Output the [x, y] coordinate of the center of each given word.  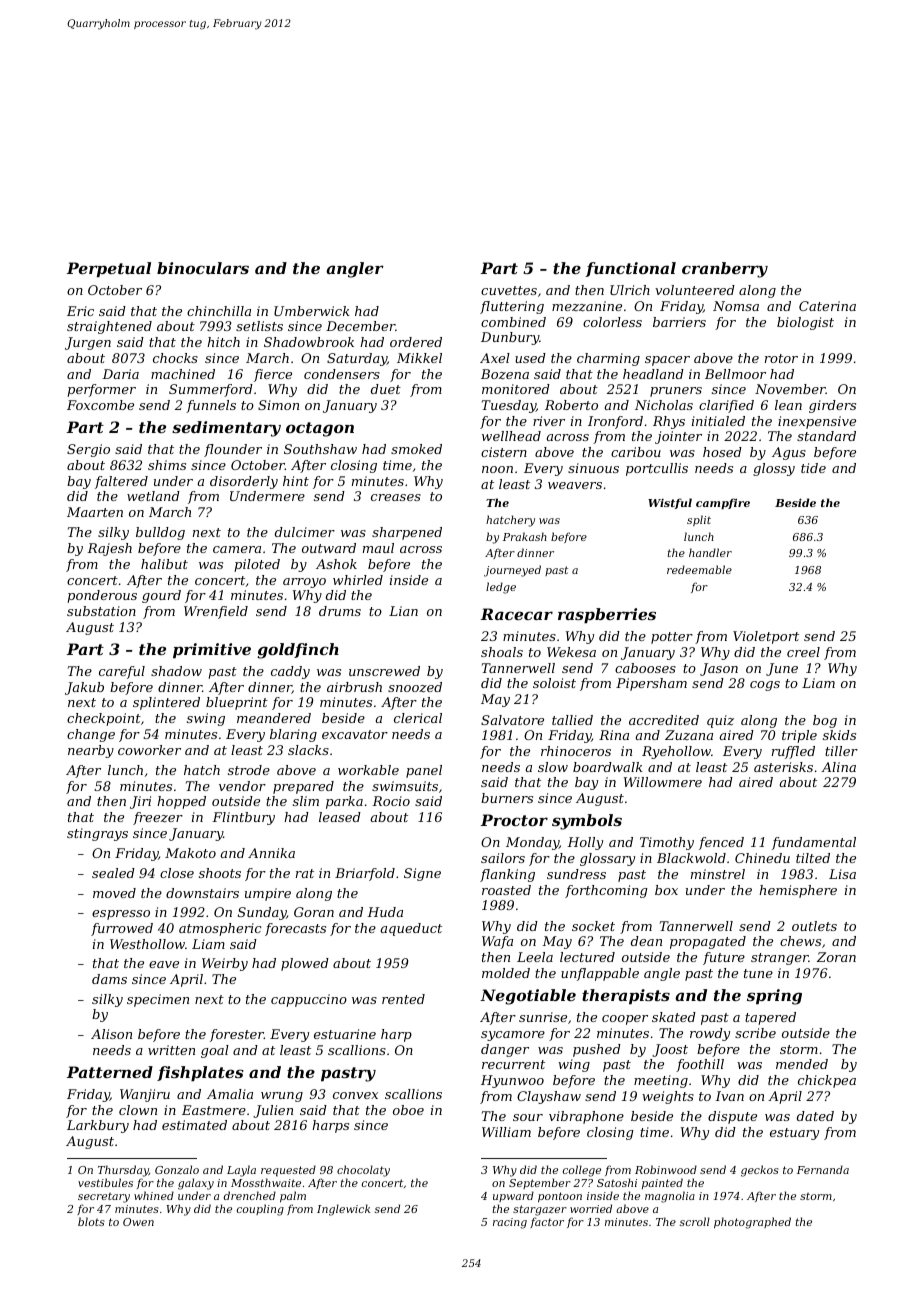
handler [710, 552]
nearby [91, 751]
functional [630, 269]
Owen [138, 1222]
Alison [111, 1034]
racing [510, 1223]
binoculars [203, 268]
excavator [355, 734]
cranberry [725, 270]
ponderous [102, 596]
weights [668, 1097]
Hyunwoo [512, 1081]
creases [396, 497]
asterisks [783, 767]
